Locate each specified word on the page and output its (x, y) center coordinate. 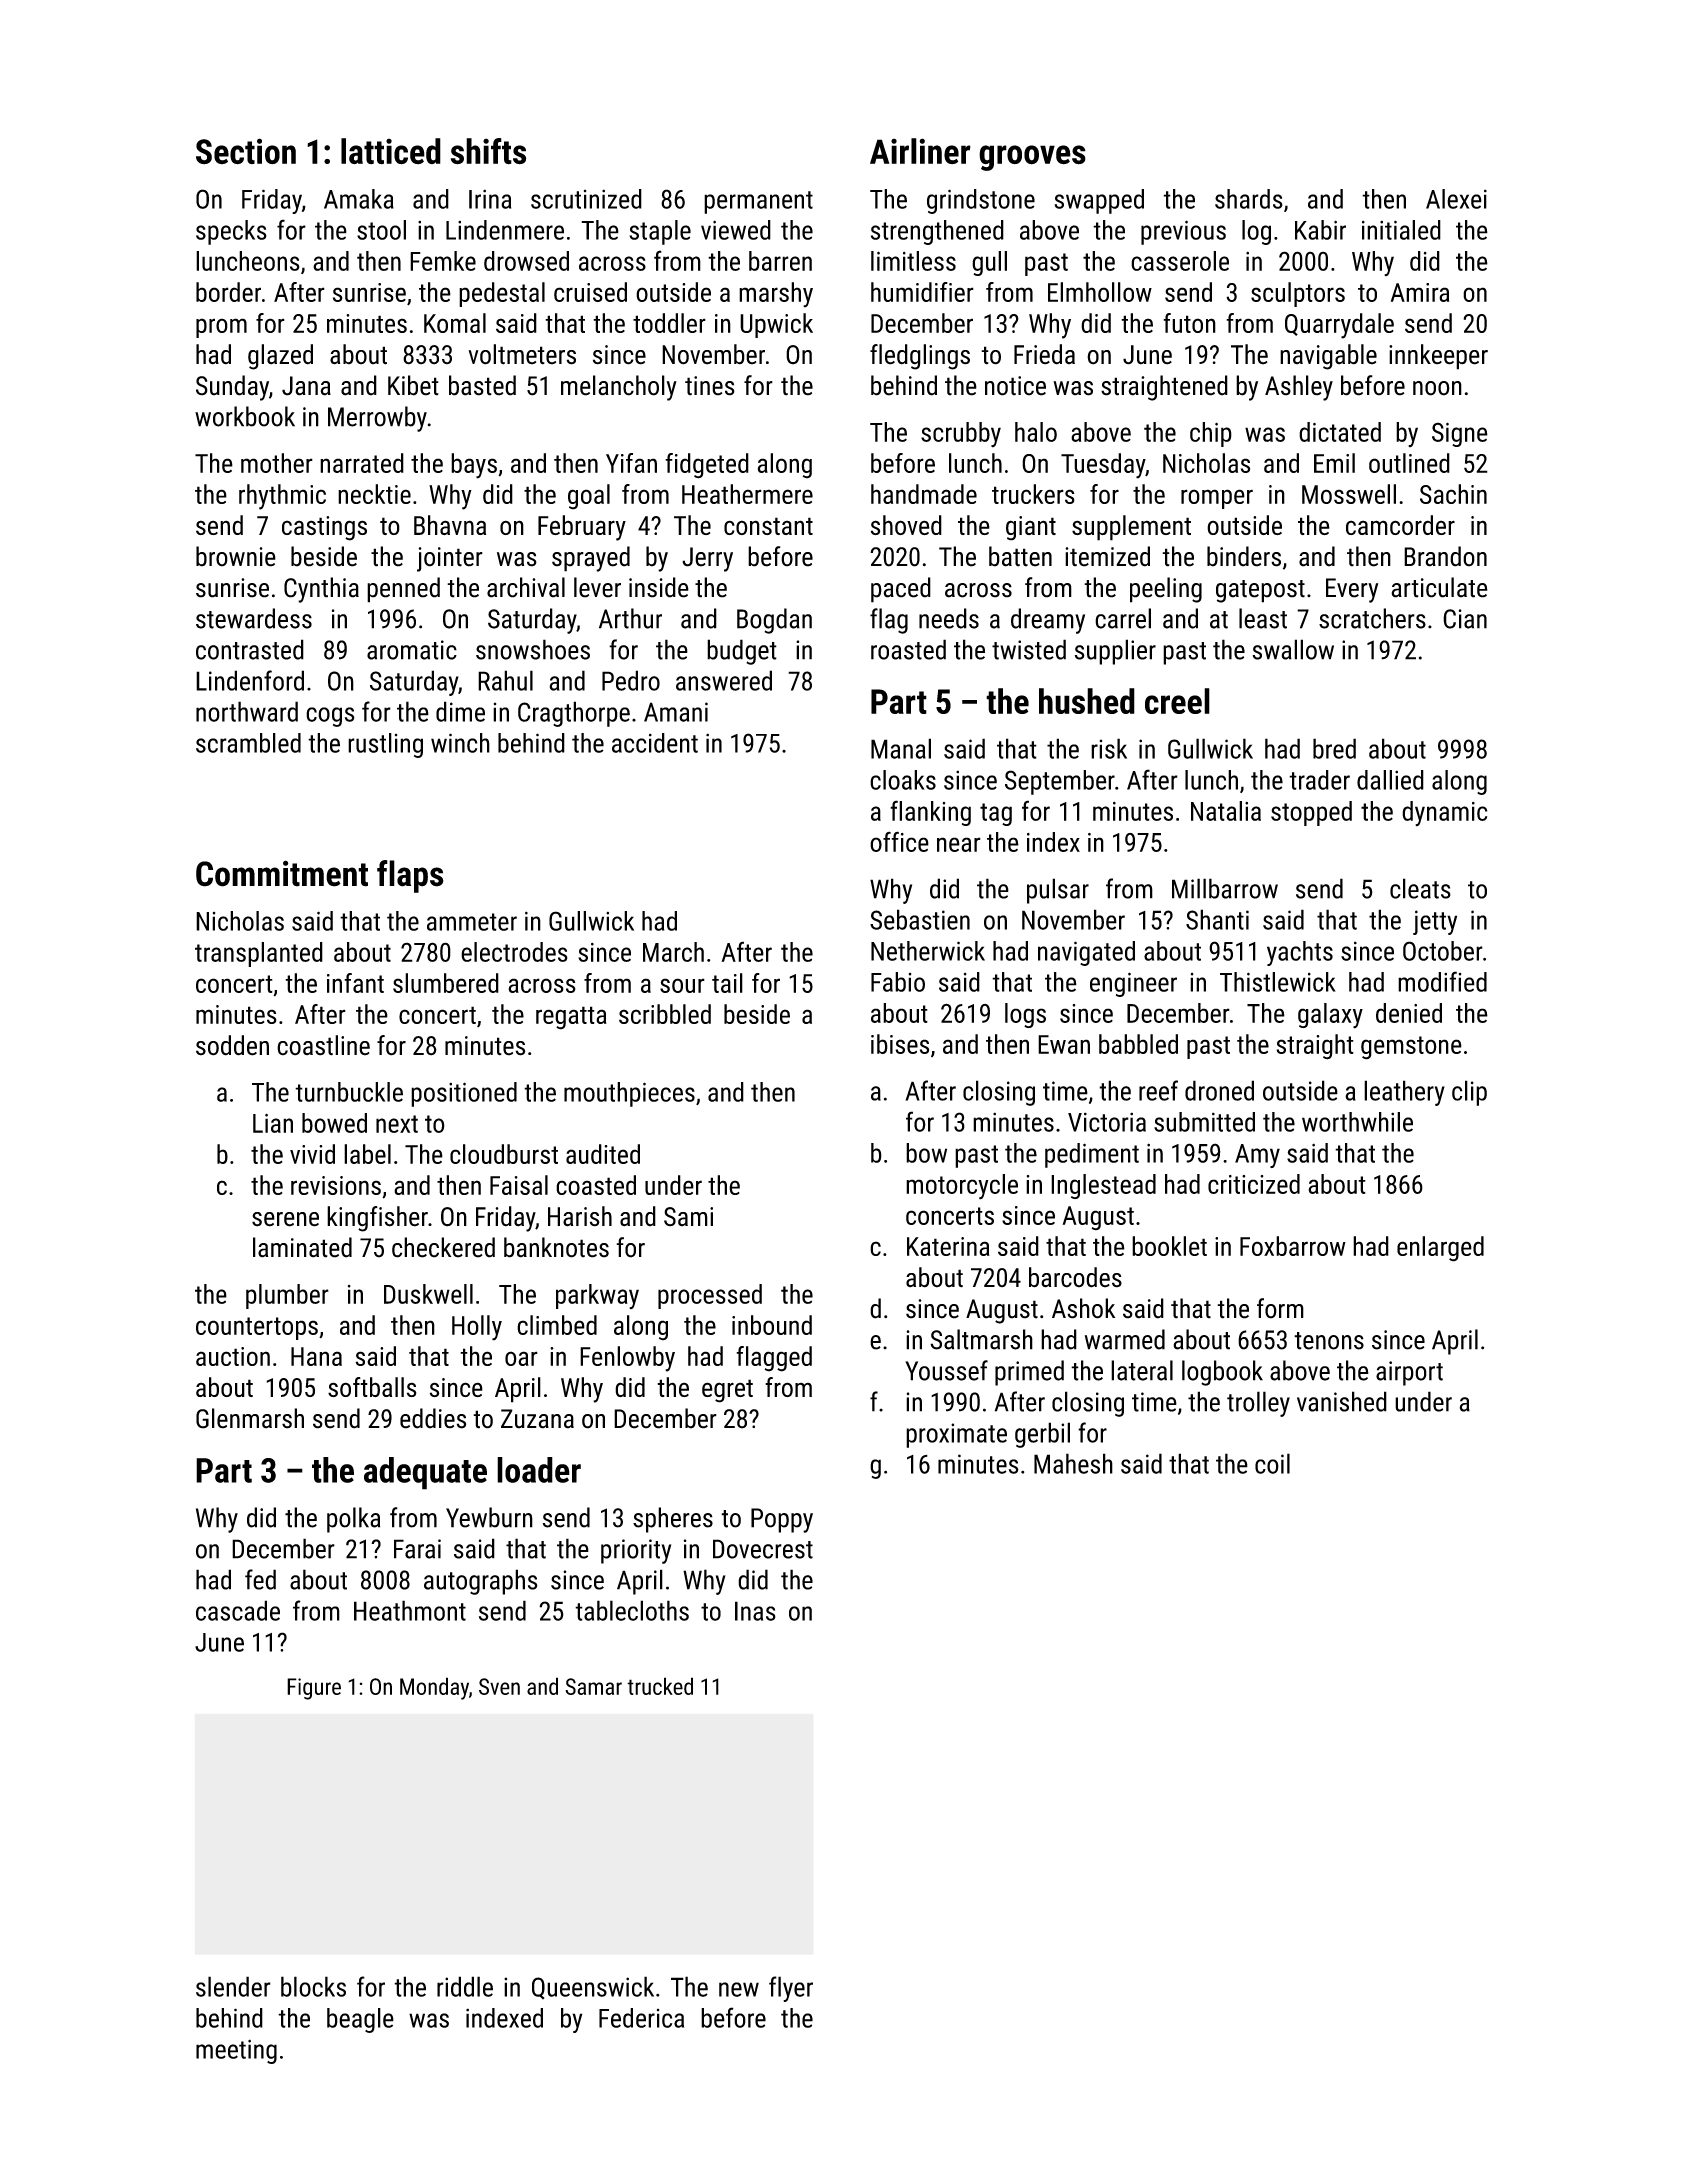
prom (221, 328)
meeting (236, 2051)
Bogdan (774, 621)
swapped (1099, 201)
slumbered (446, 983)
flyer (791, 1989)
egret (727, 1391)
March (673, 952)
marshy (776, 295)
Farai (417, 1549)
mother (277, 463)
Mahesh (1073, 1463)
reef (1158, 1090)
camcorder (1400, 525)
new (739, 1989)
